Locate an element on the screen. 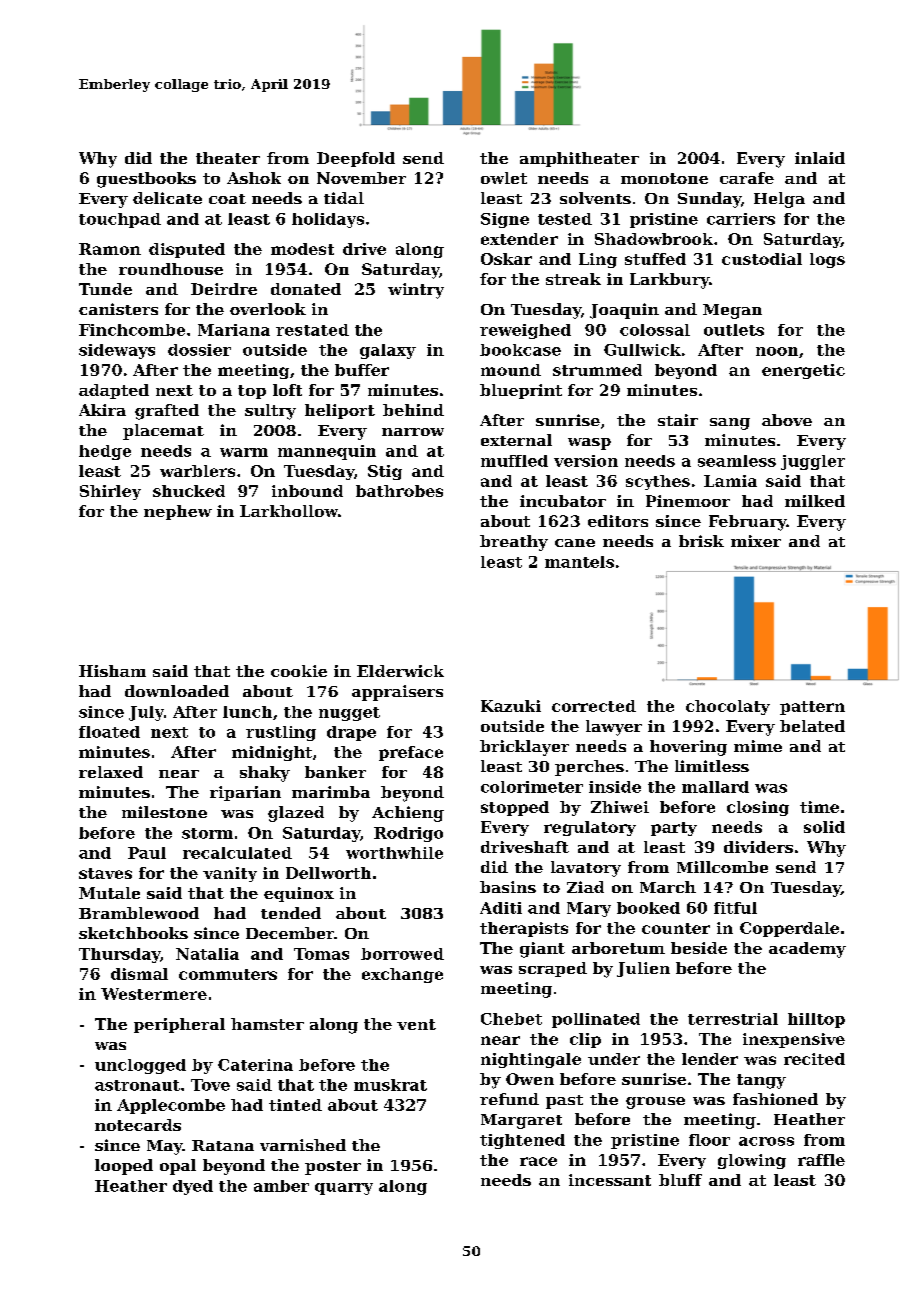 The image size is (924, 1314). amber is located at coordinates (281, 1186).
